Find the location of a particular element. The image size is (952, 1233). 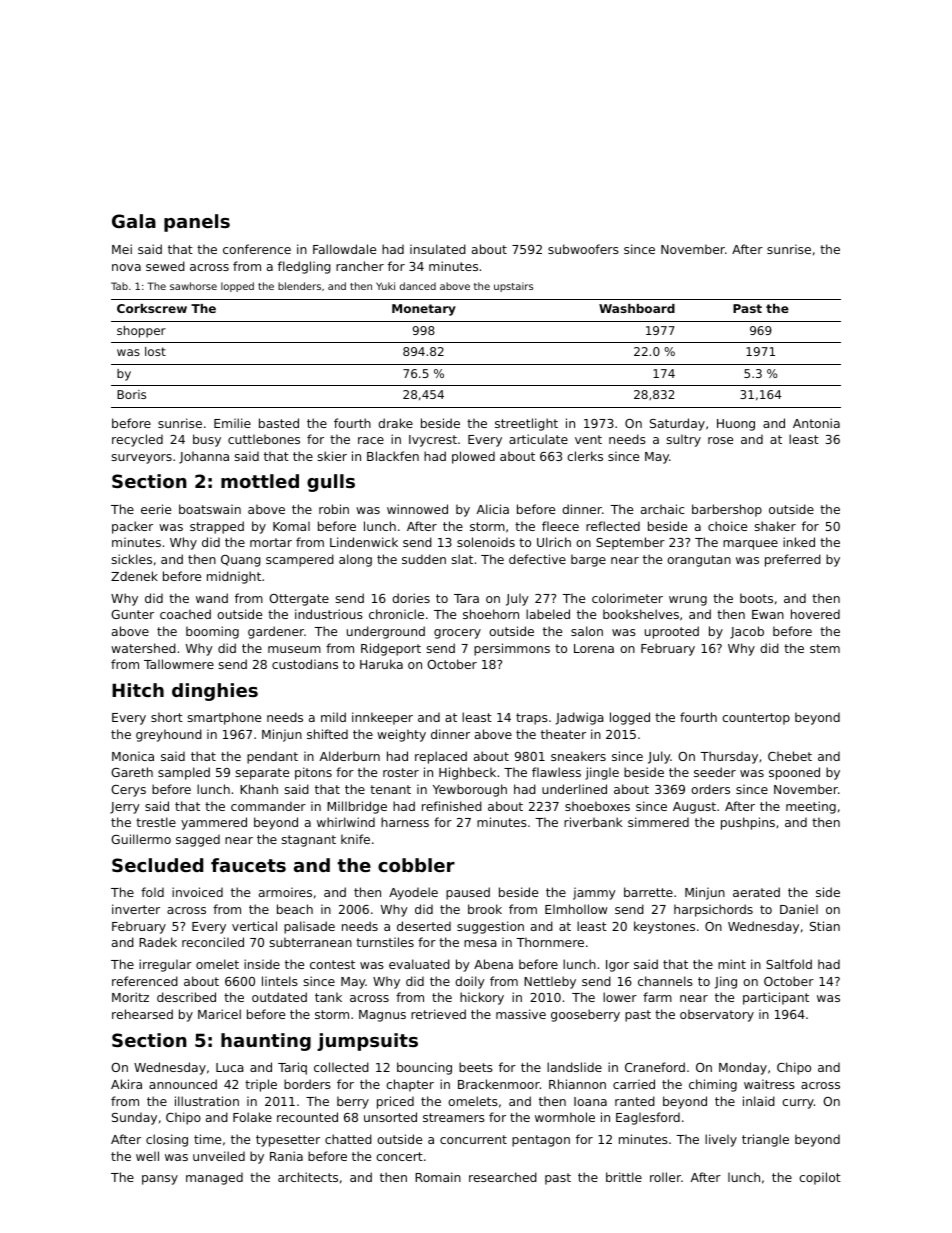

pansy is located at coordinates (160, 1180).
